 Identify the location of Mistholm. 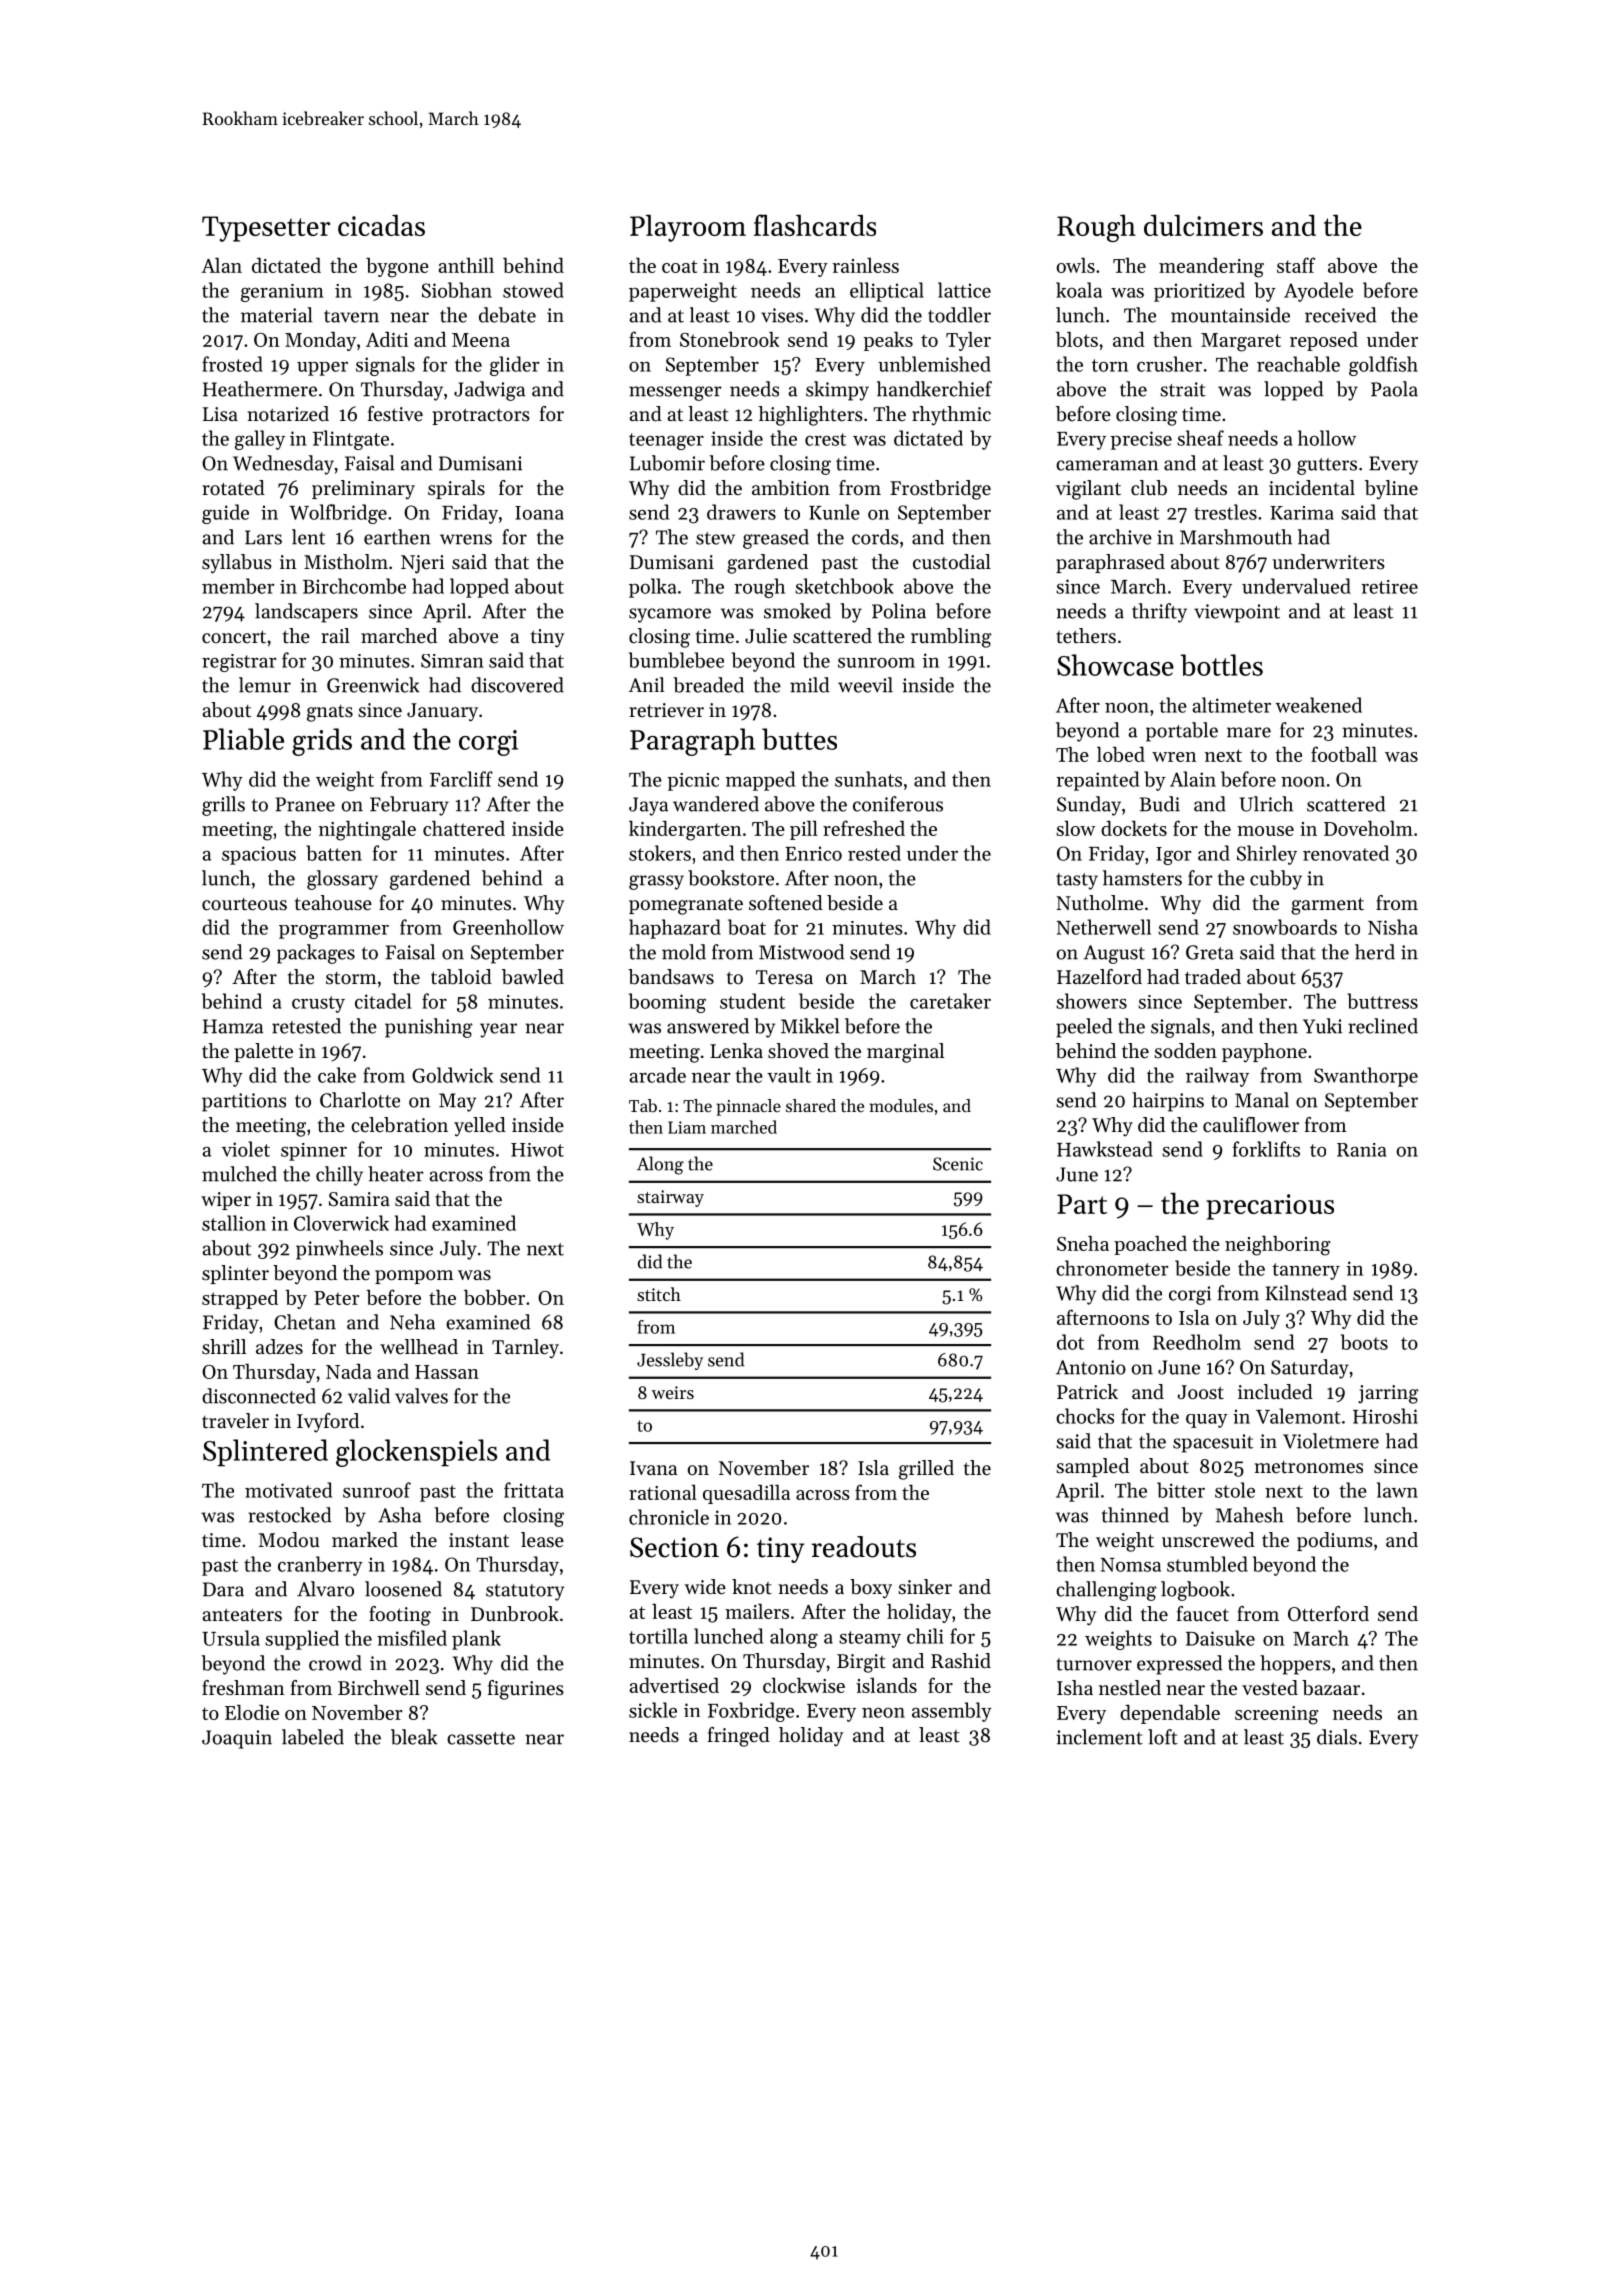
(346, 562).
